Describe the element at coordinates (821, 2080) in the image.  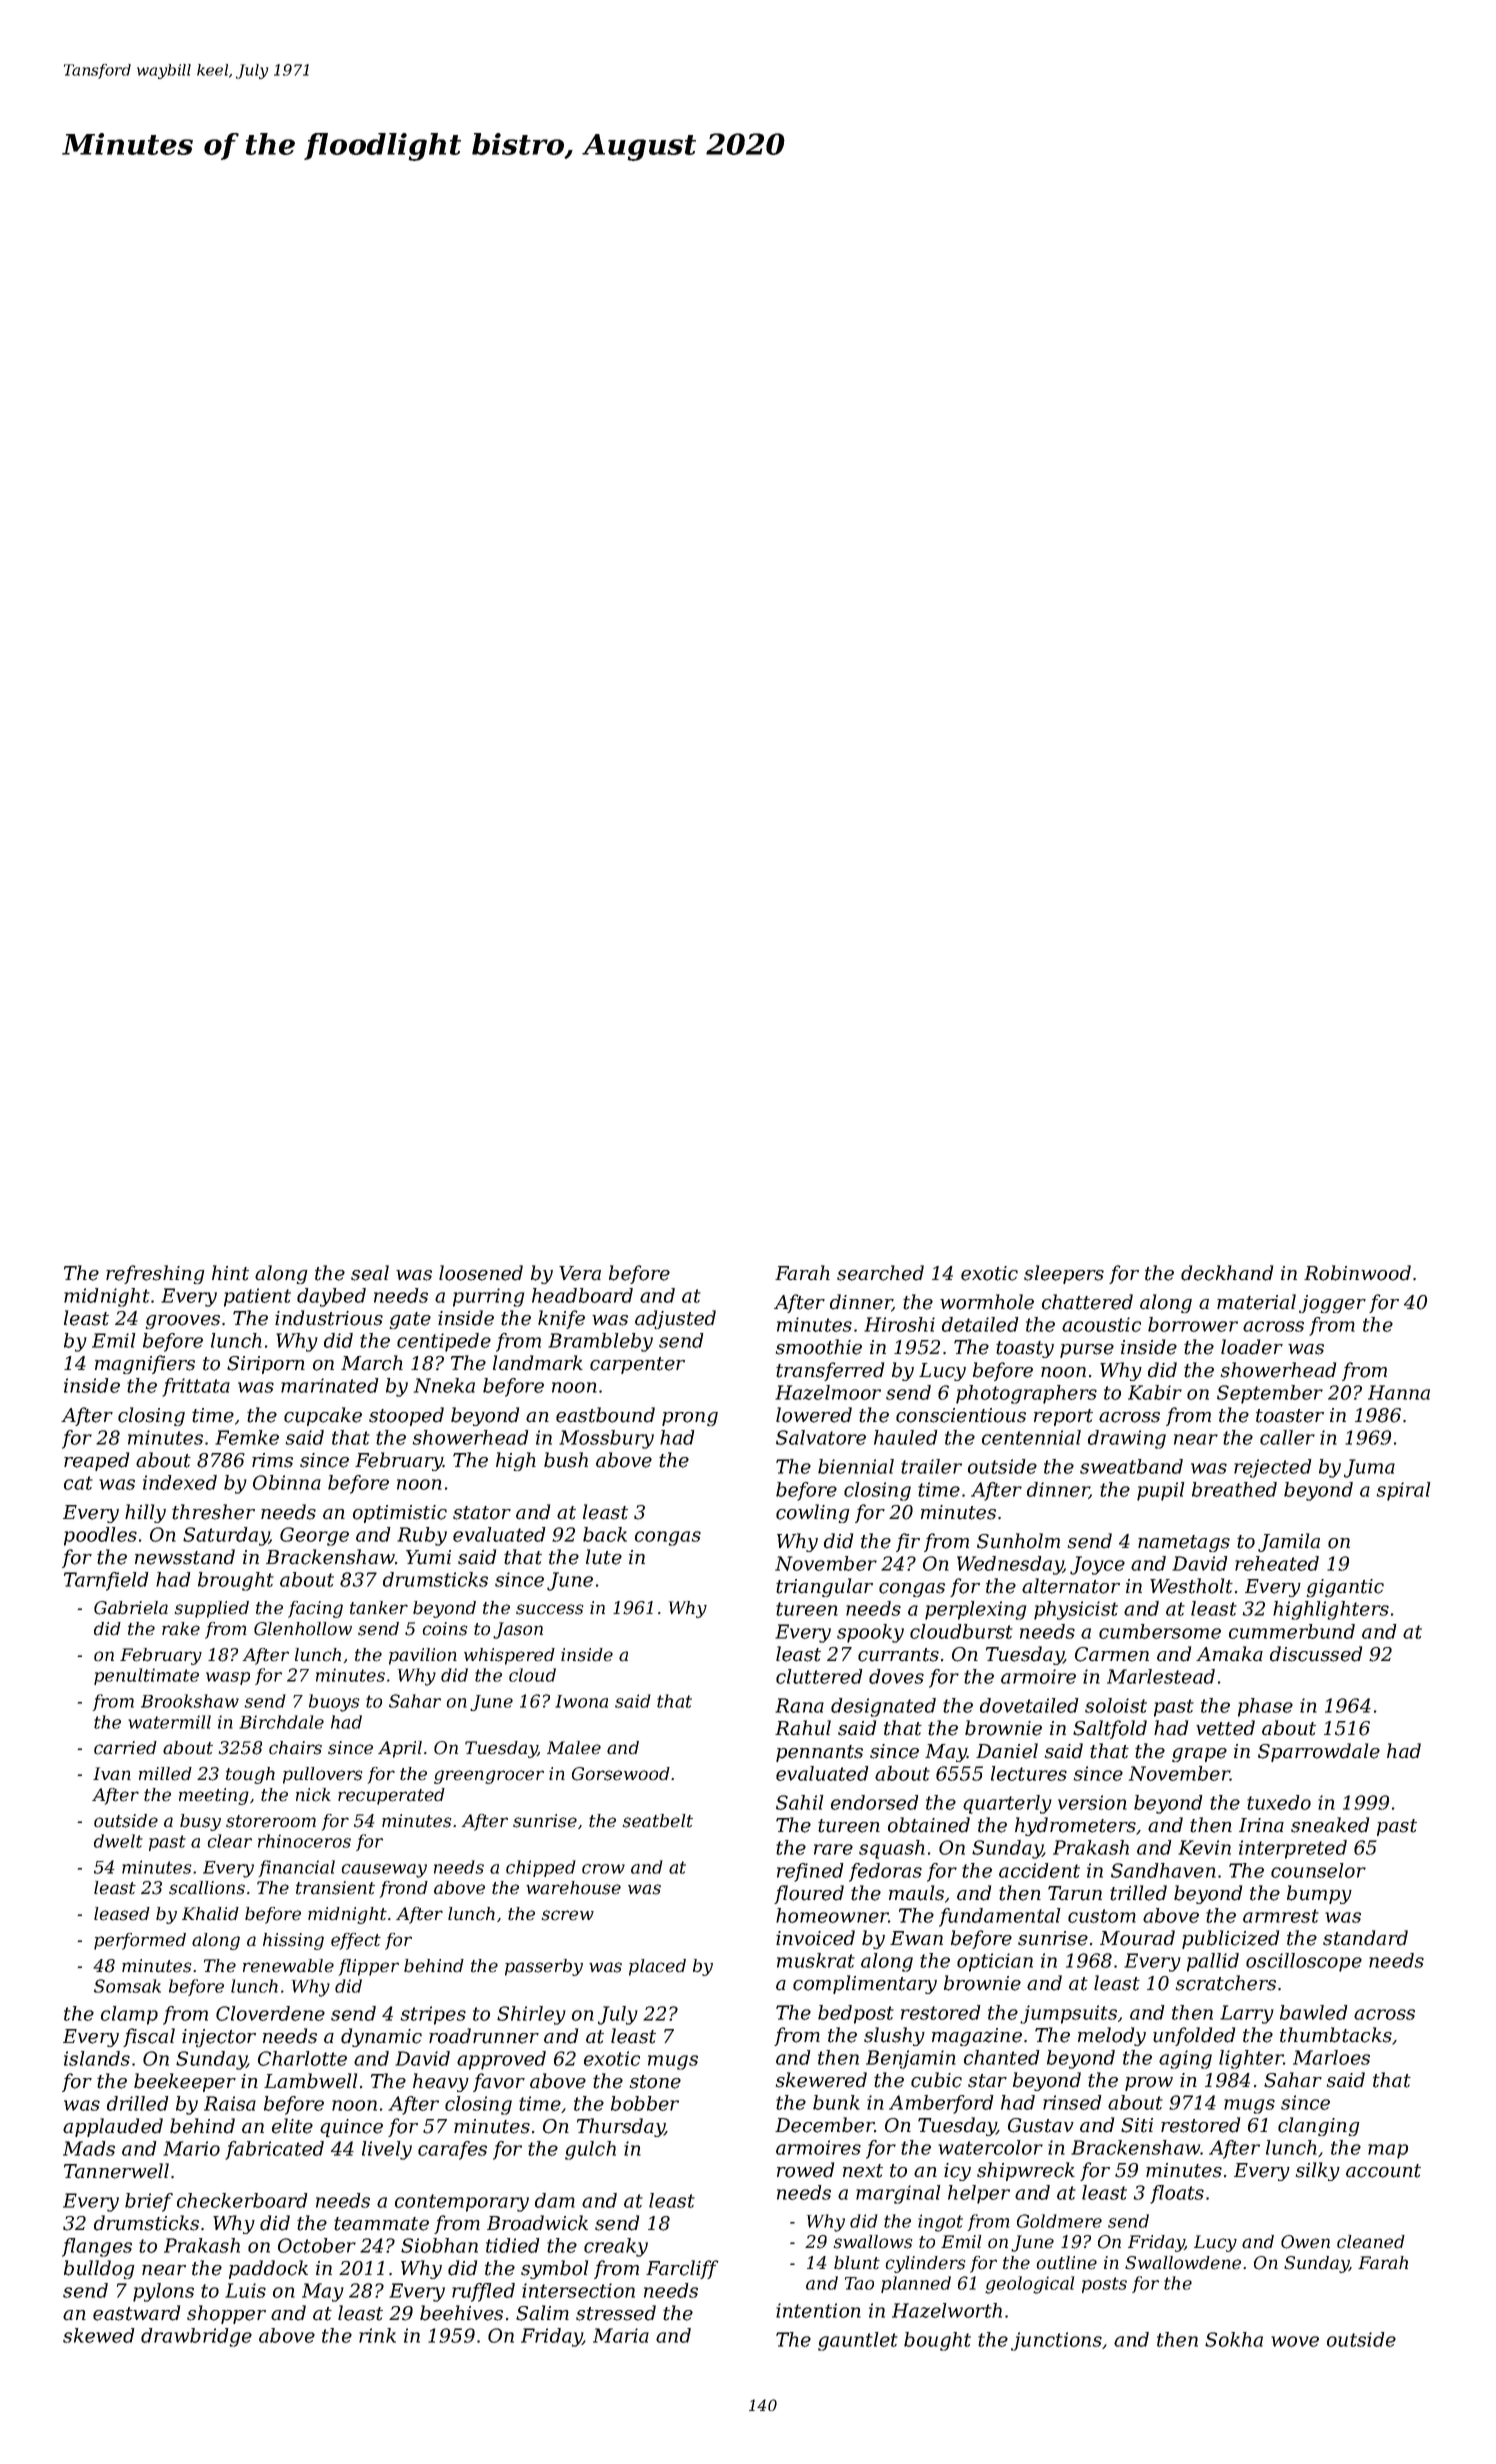
I see `skewered` at that location.
